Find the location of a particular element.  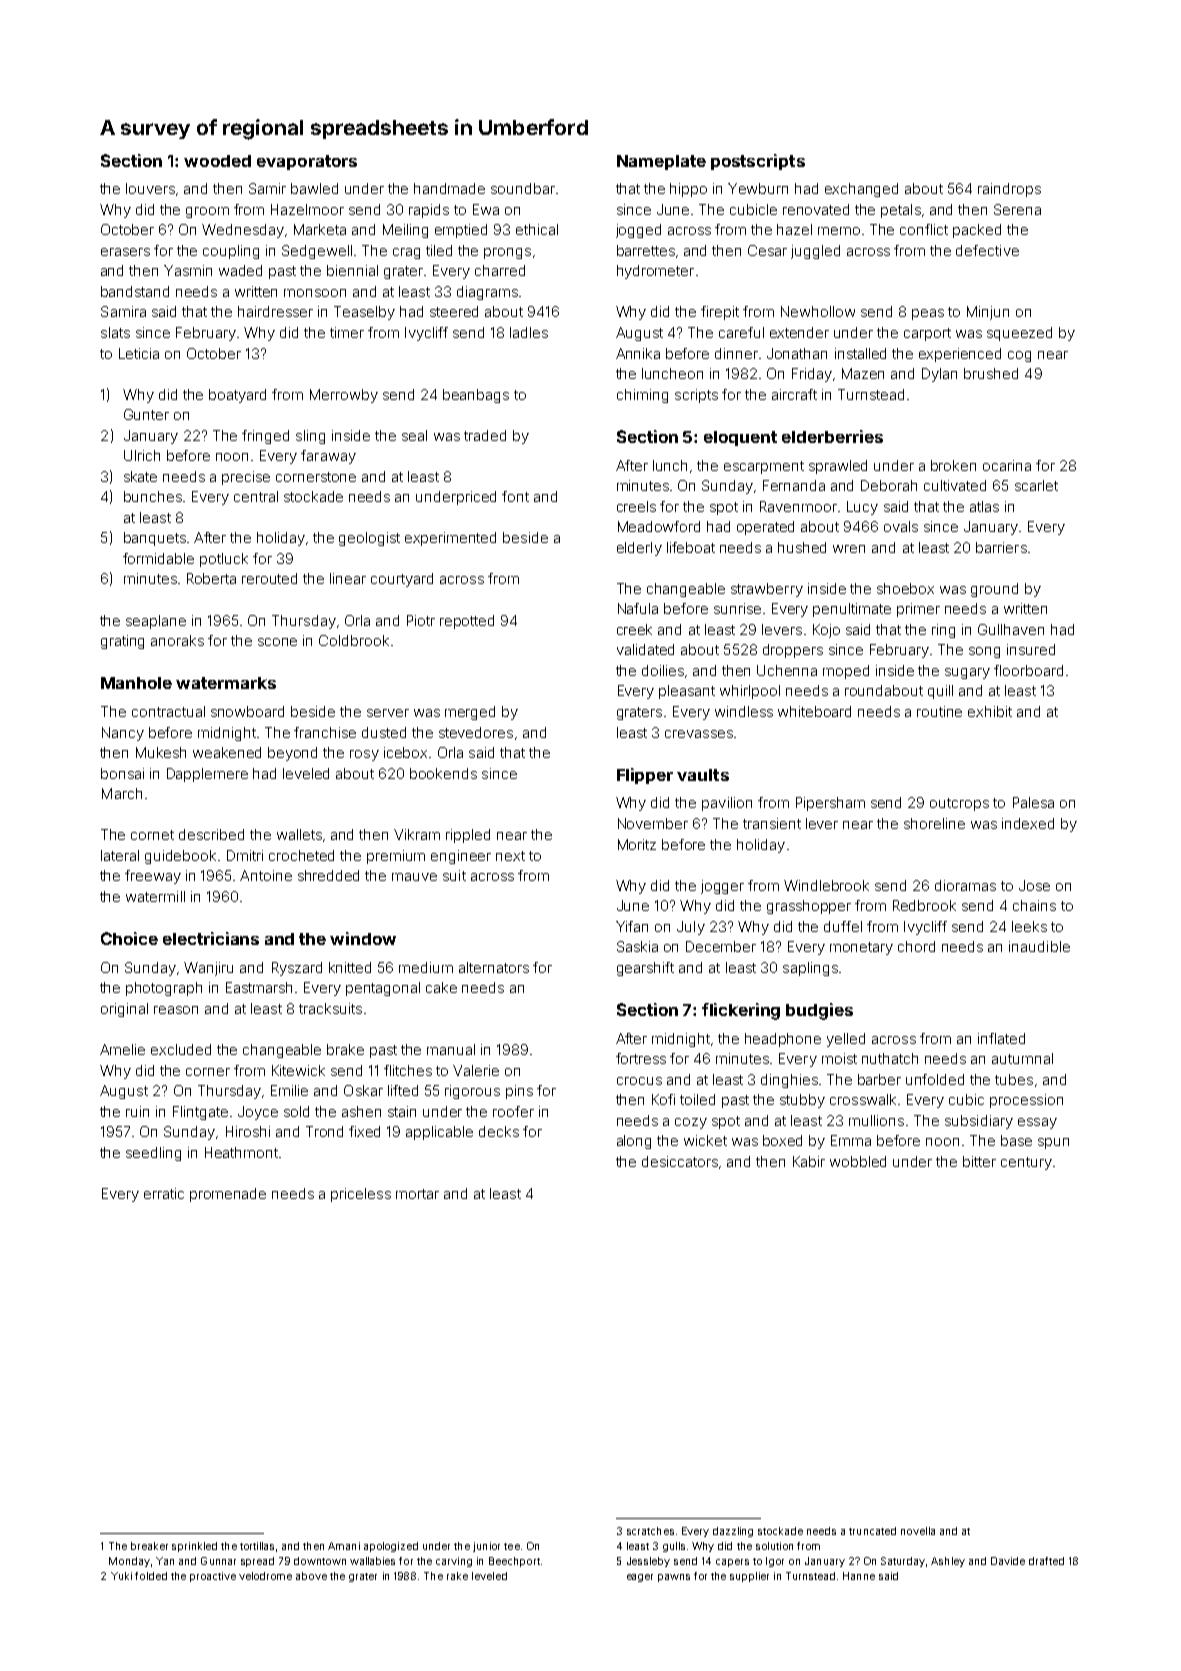

floorboard is located at coordinates (1028, 670).
